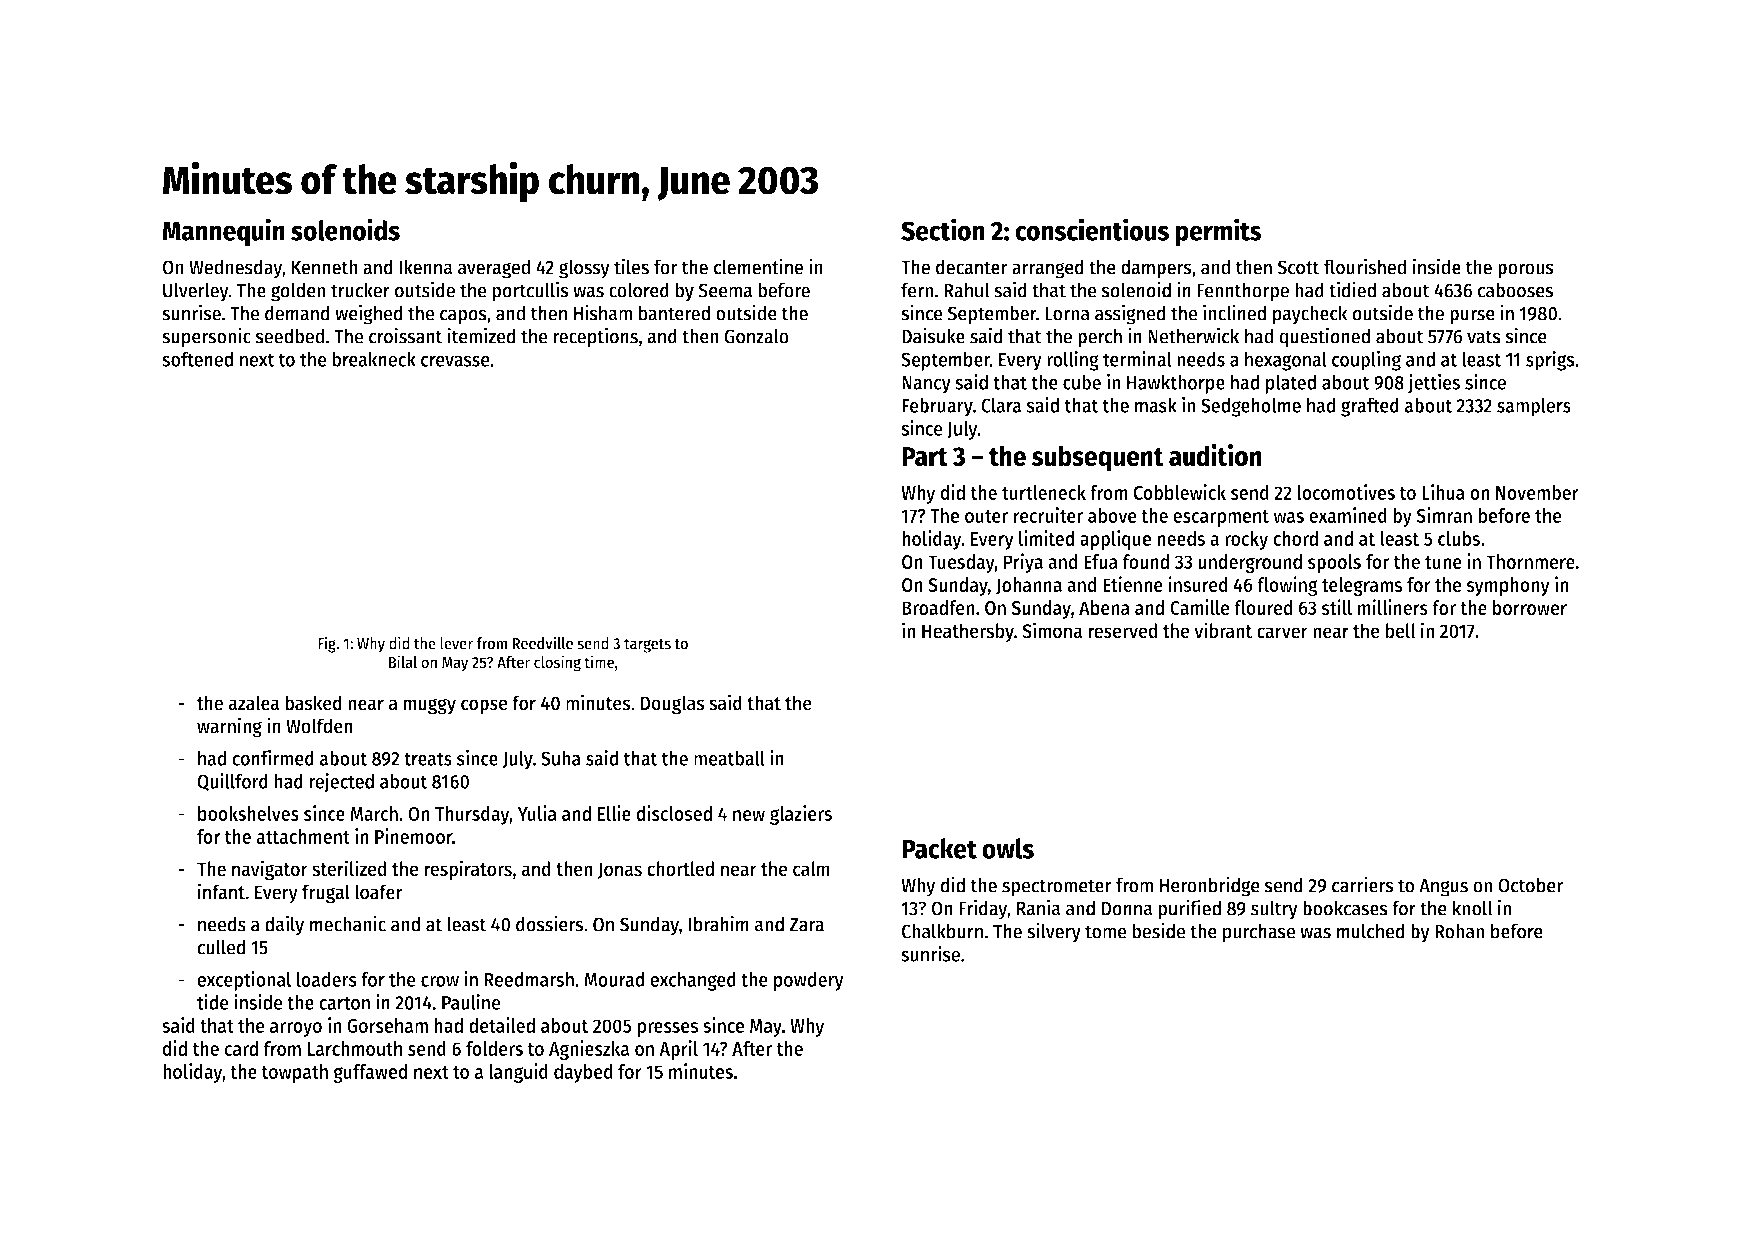 This page has height=1234, width=1745. I want to click on dampers, so click(1156, 269).
